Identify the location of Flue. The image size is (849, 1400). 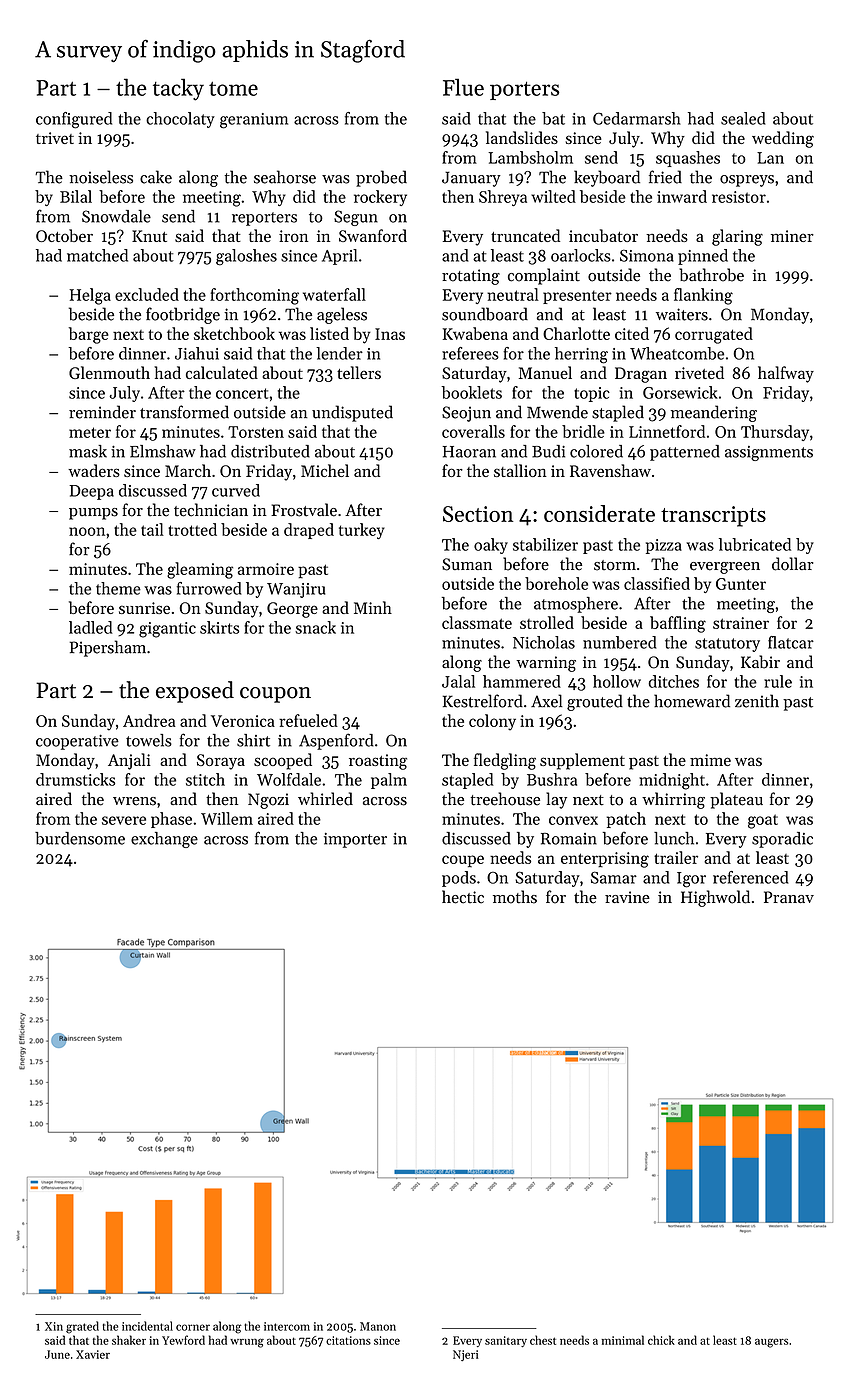
(463, 87).
